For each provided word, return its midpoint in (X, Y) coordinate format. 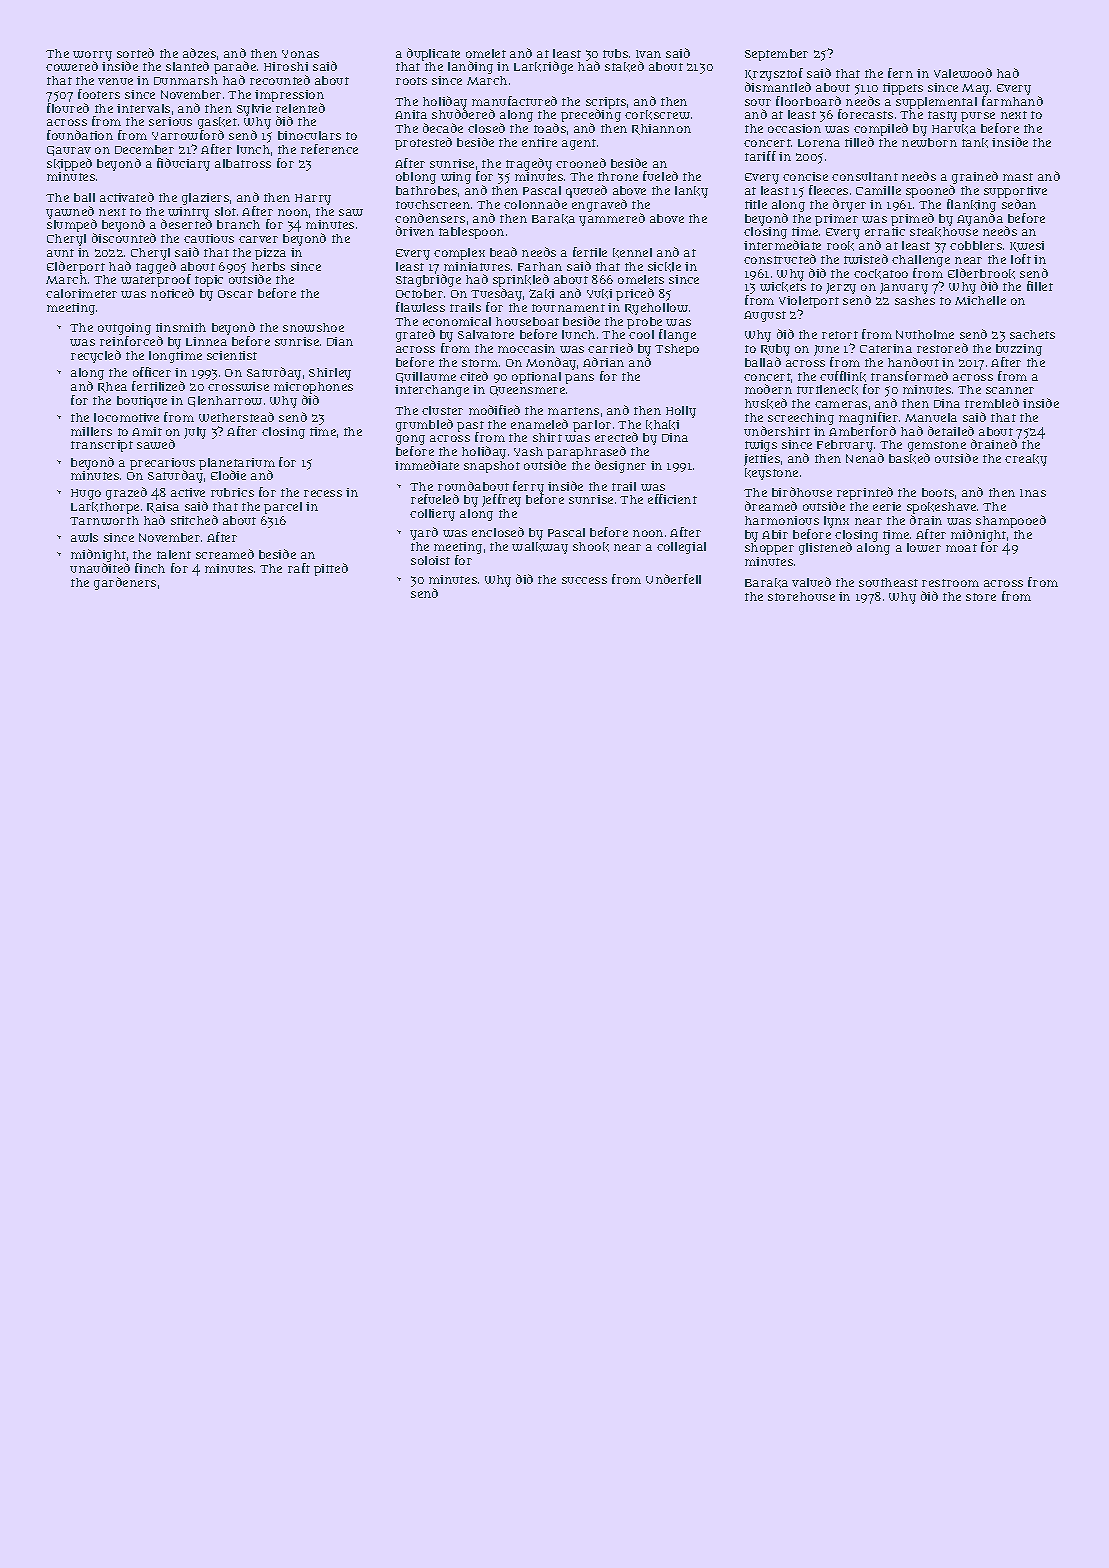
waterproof (155, 281)
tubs (615, 53)
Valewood (963, 73)
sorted (135, 53)
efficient (672, 499)
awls (84, 537)
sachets (1032, 334)
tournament (568, 308)
